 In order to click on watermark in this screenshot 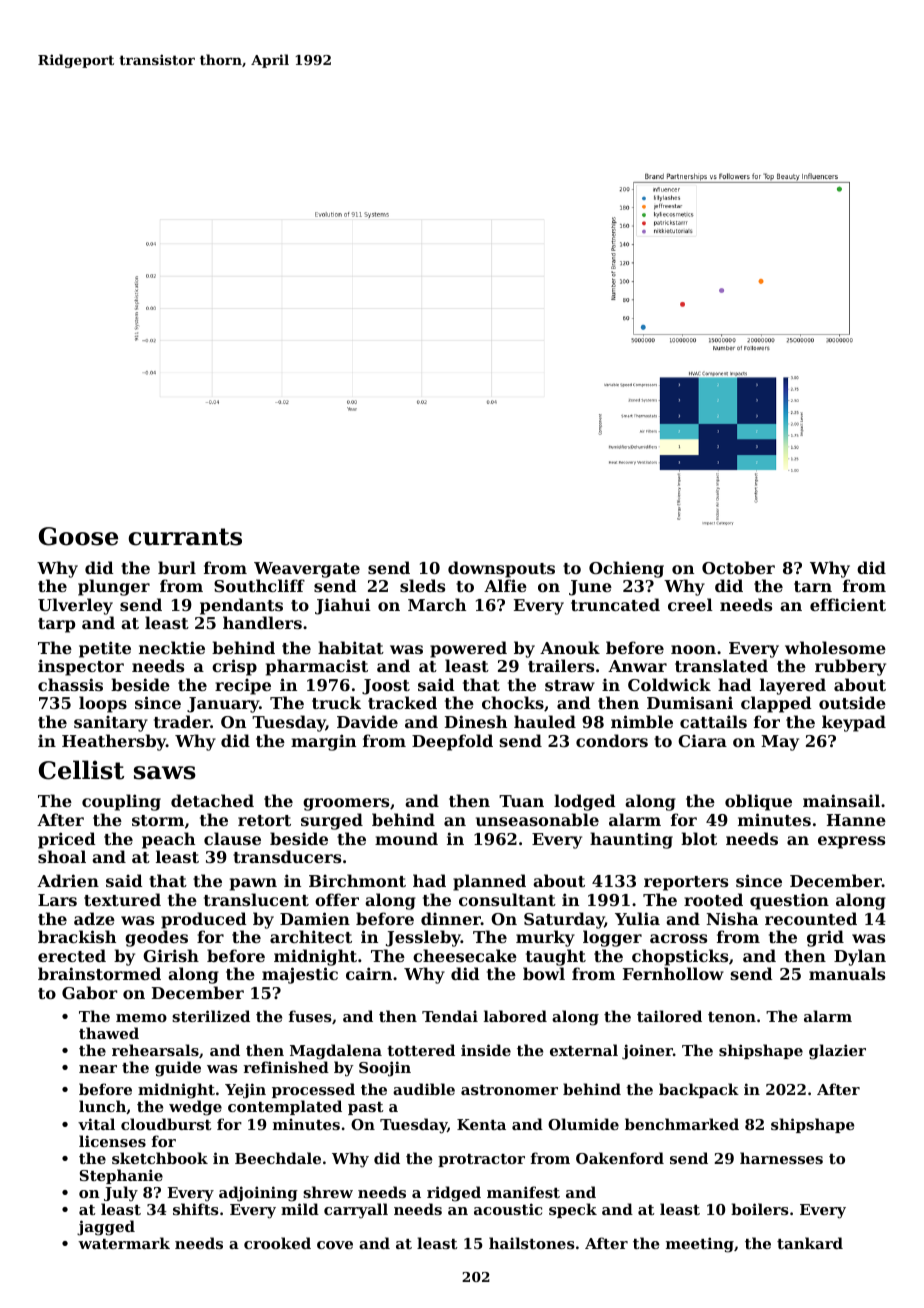, I will do `click(124, 1243)`.
